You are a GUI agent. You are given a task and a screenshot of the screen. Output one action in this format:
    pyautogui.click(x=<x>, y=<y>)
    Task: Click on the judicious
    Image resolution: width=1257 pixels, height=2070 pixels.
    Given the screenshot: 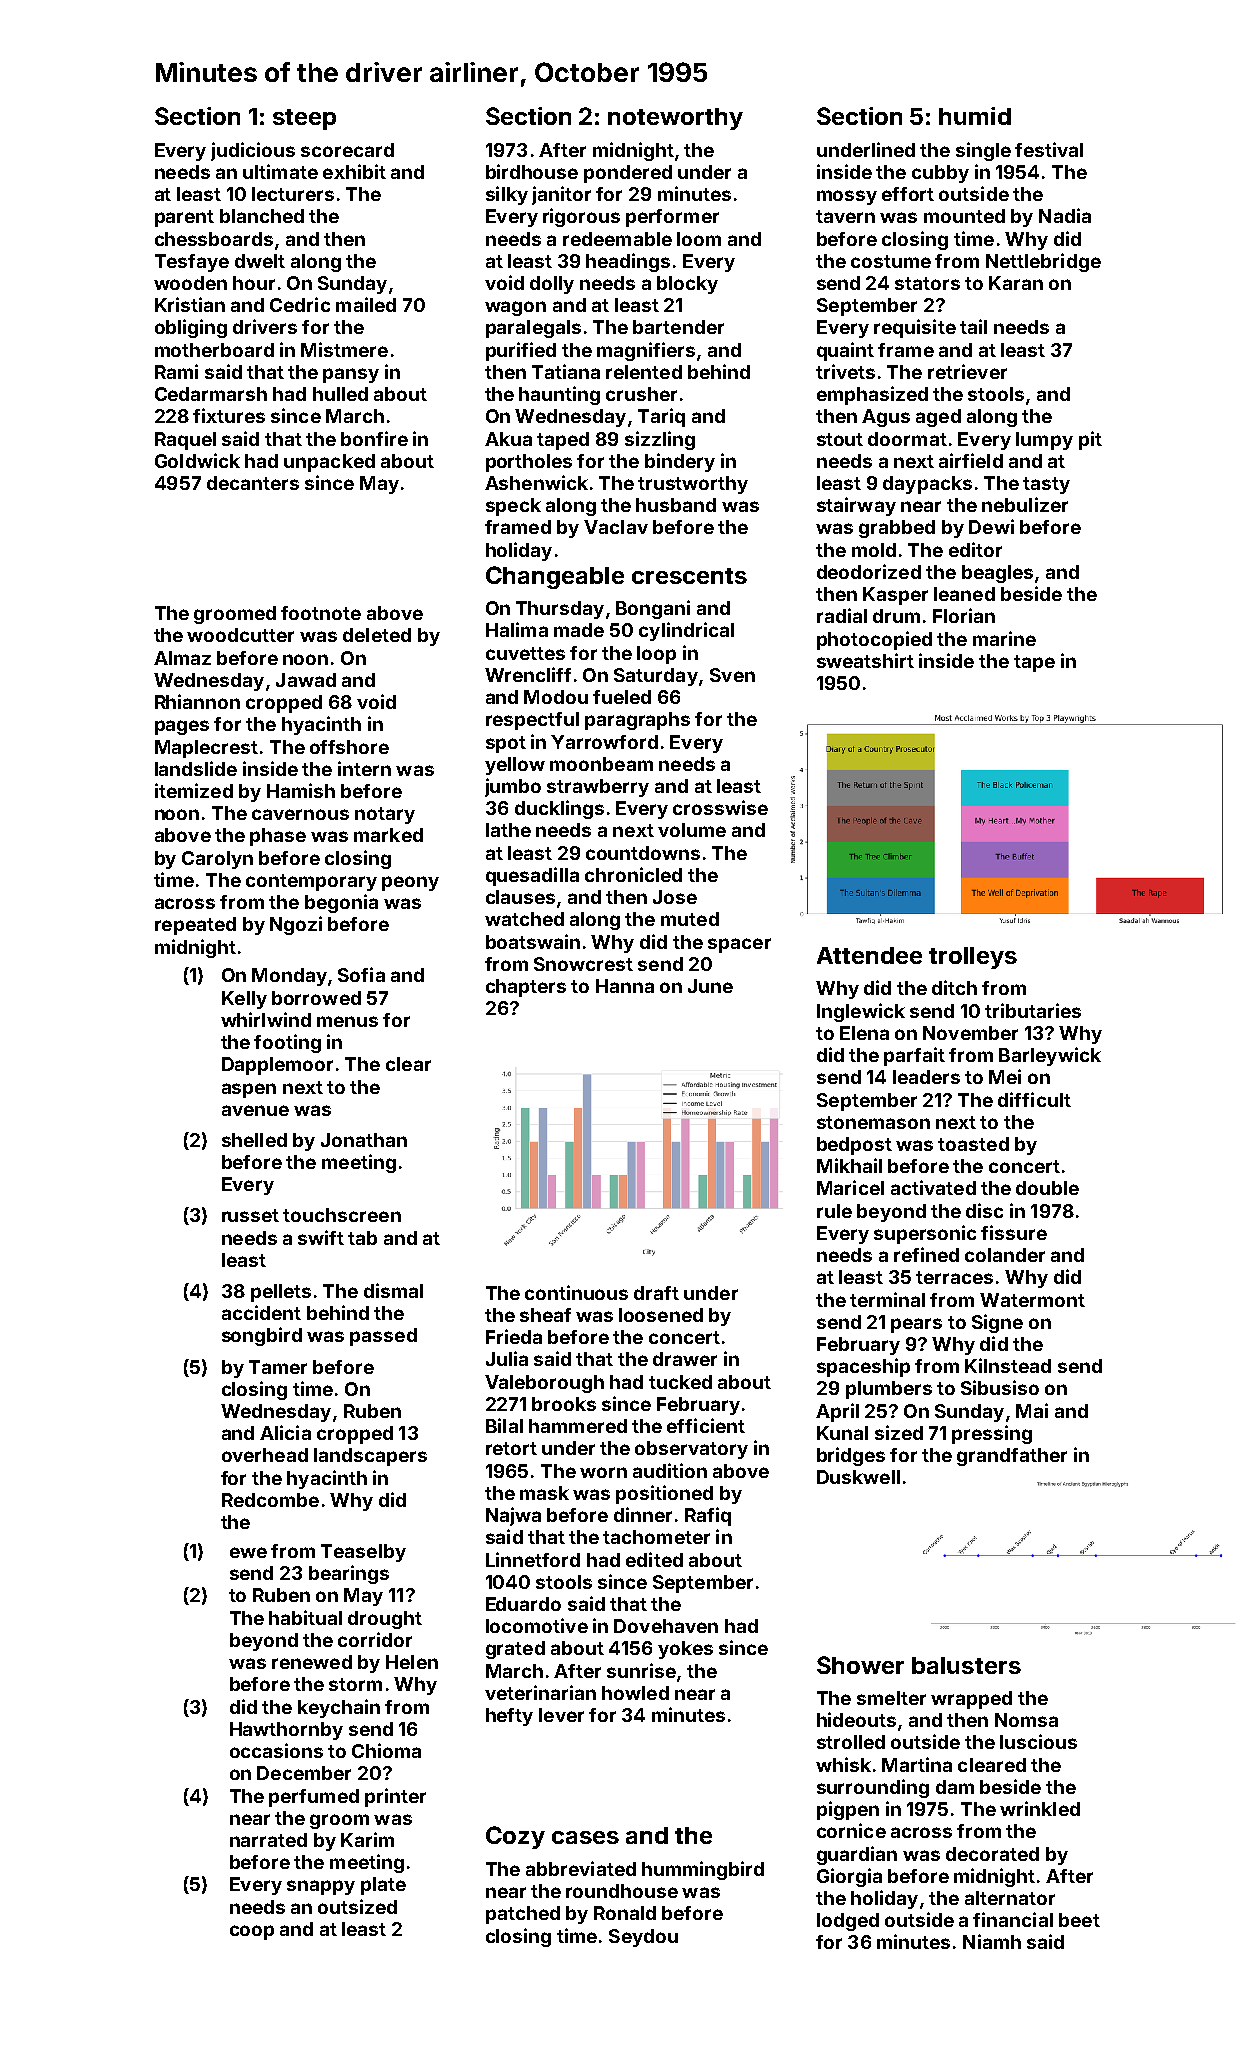 What is the action you would take?
    pyautogui.click(x=253, y=151)
